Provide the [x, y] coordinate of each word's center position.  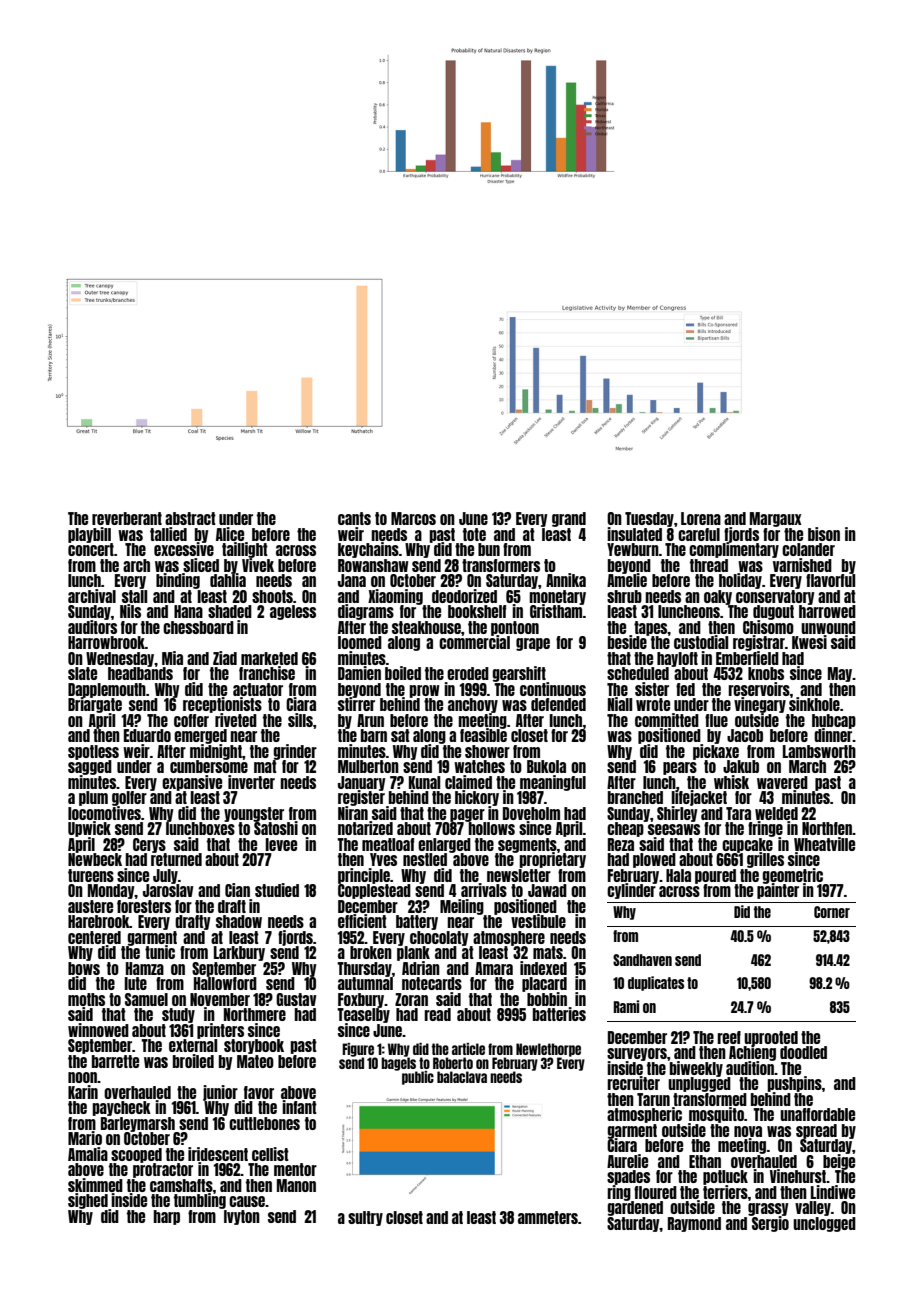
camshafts [181, 1185]
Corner [832, 912]
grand [569, 519]
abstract [190, 518]
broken [371, 952]
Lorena [701, 518]
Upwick [89, 829]
